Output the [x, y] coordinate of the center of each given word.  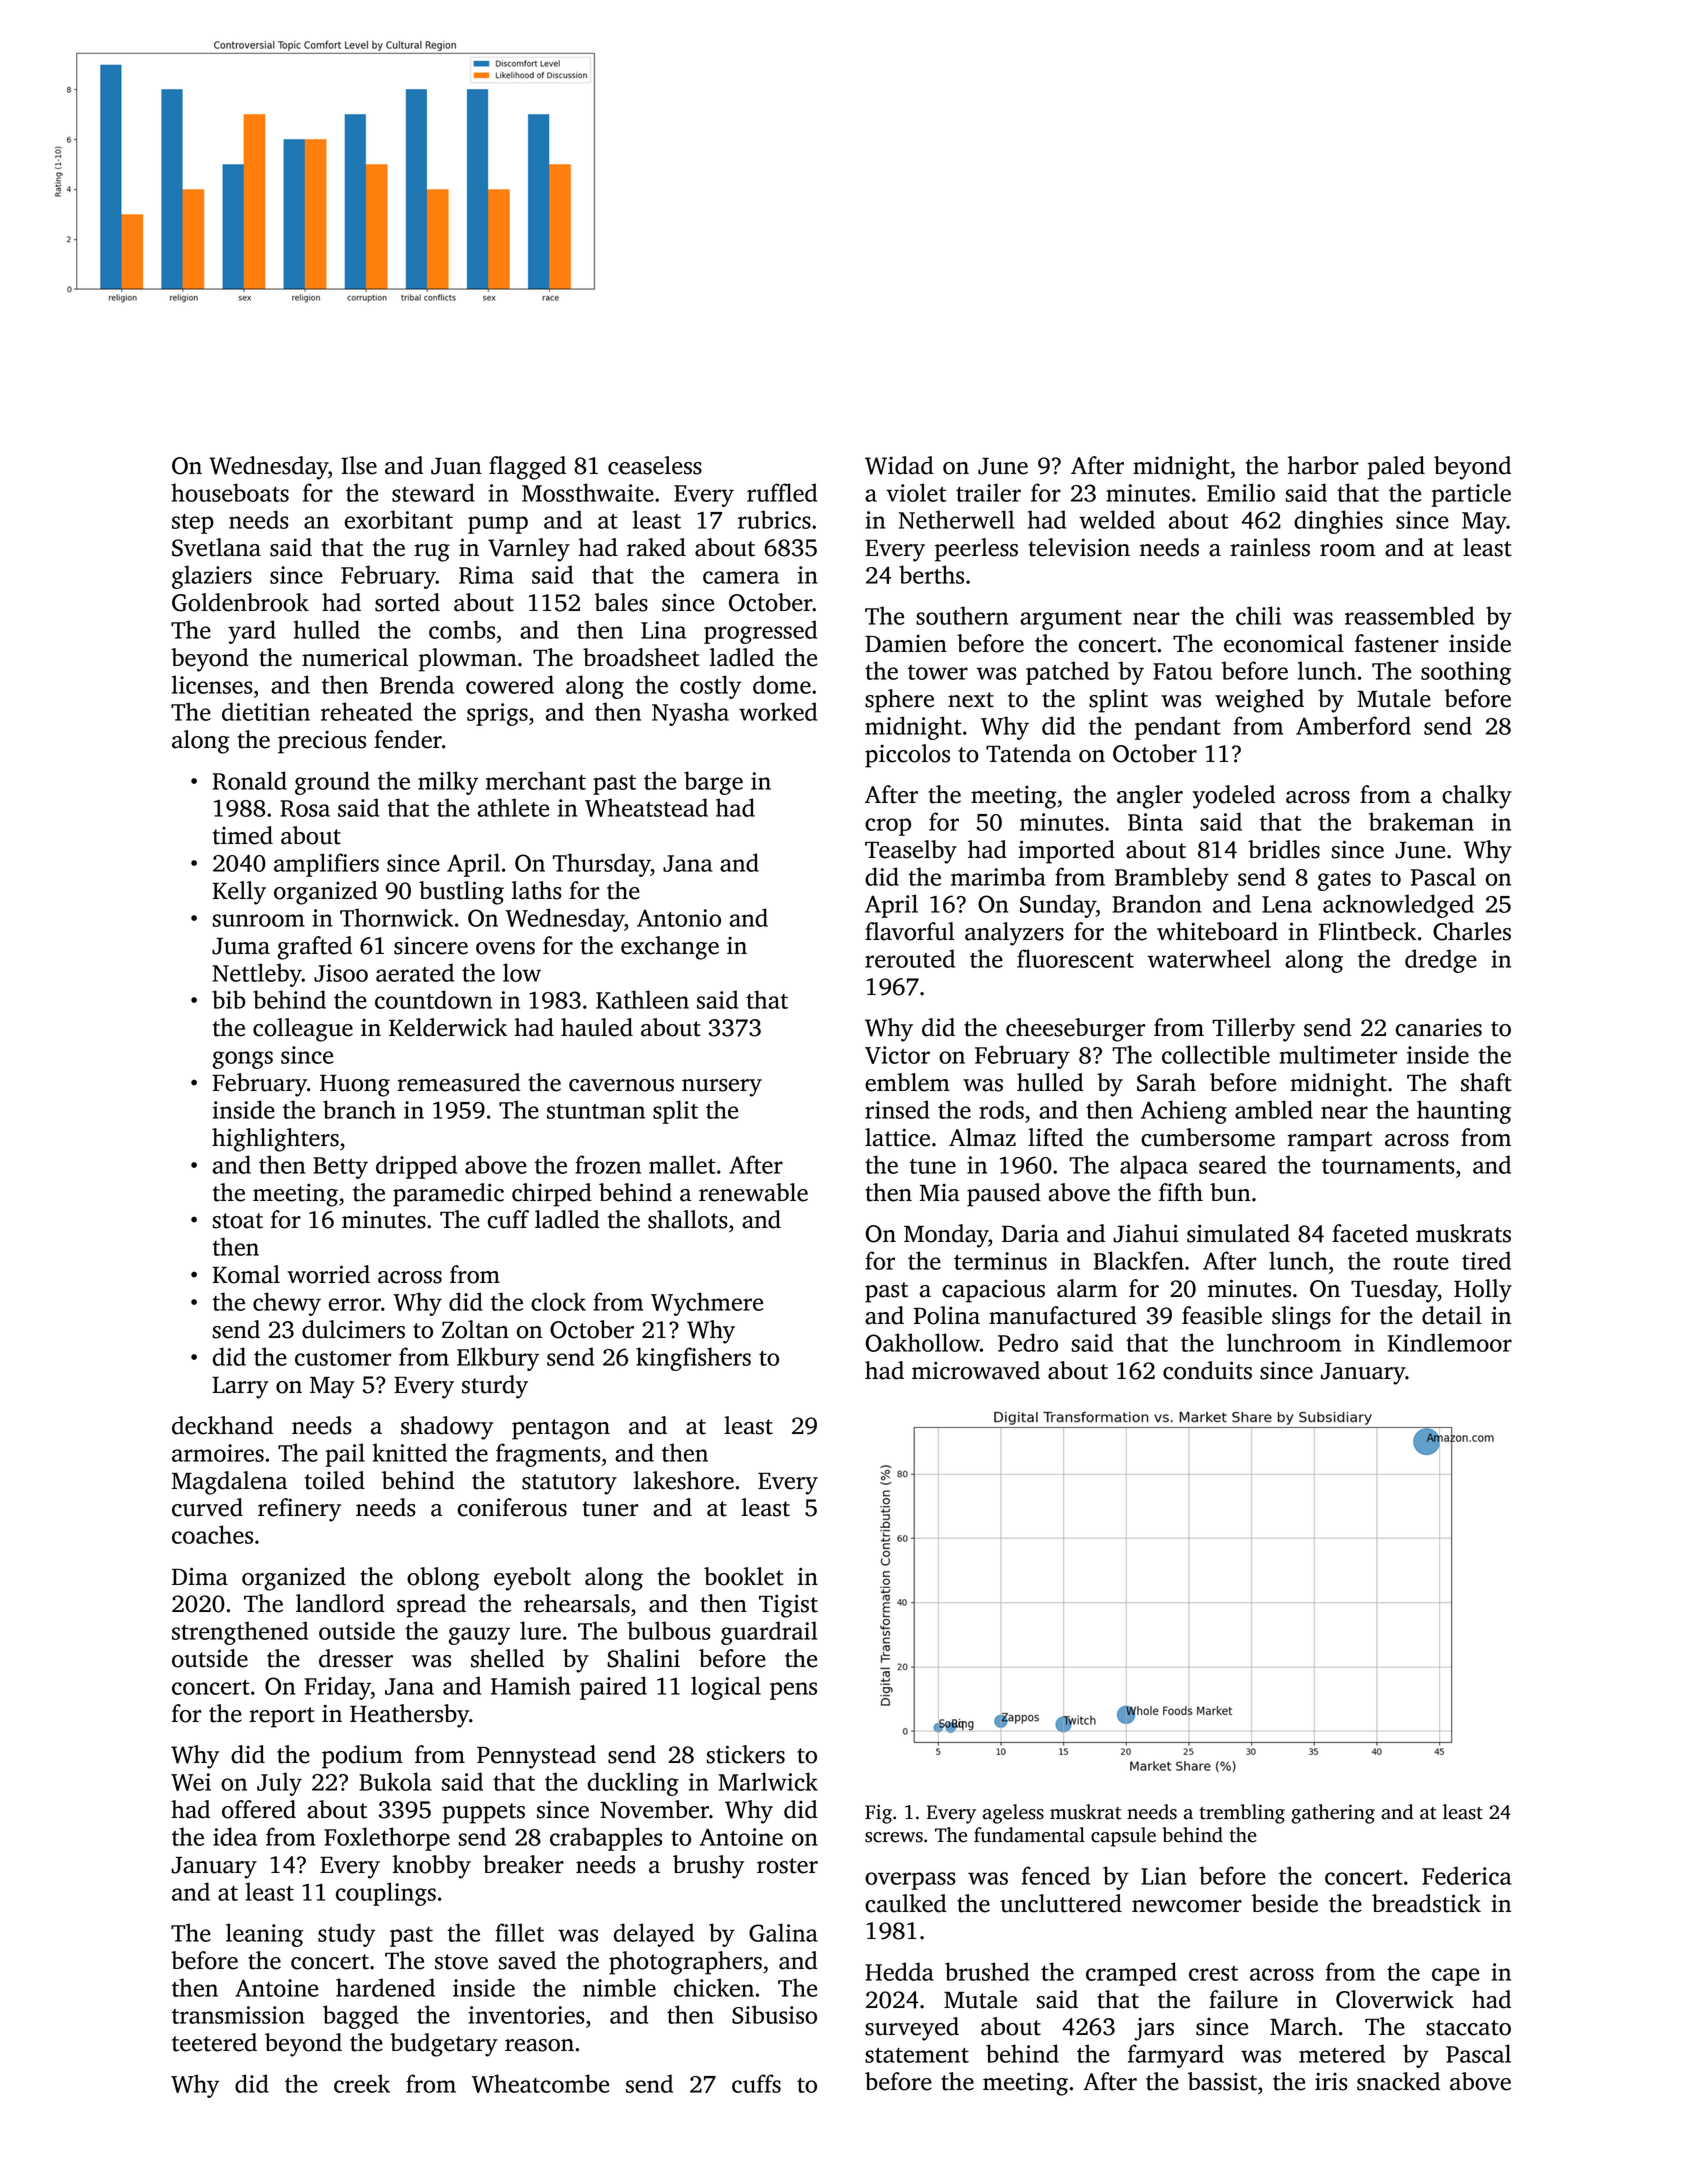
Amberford [1353, 725]
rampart [1330, 1141]
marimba [998, 876]
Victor [897, 1055]
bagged [360, 2017]
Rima [486, 575]
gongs [243, 1060]
